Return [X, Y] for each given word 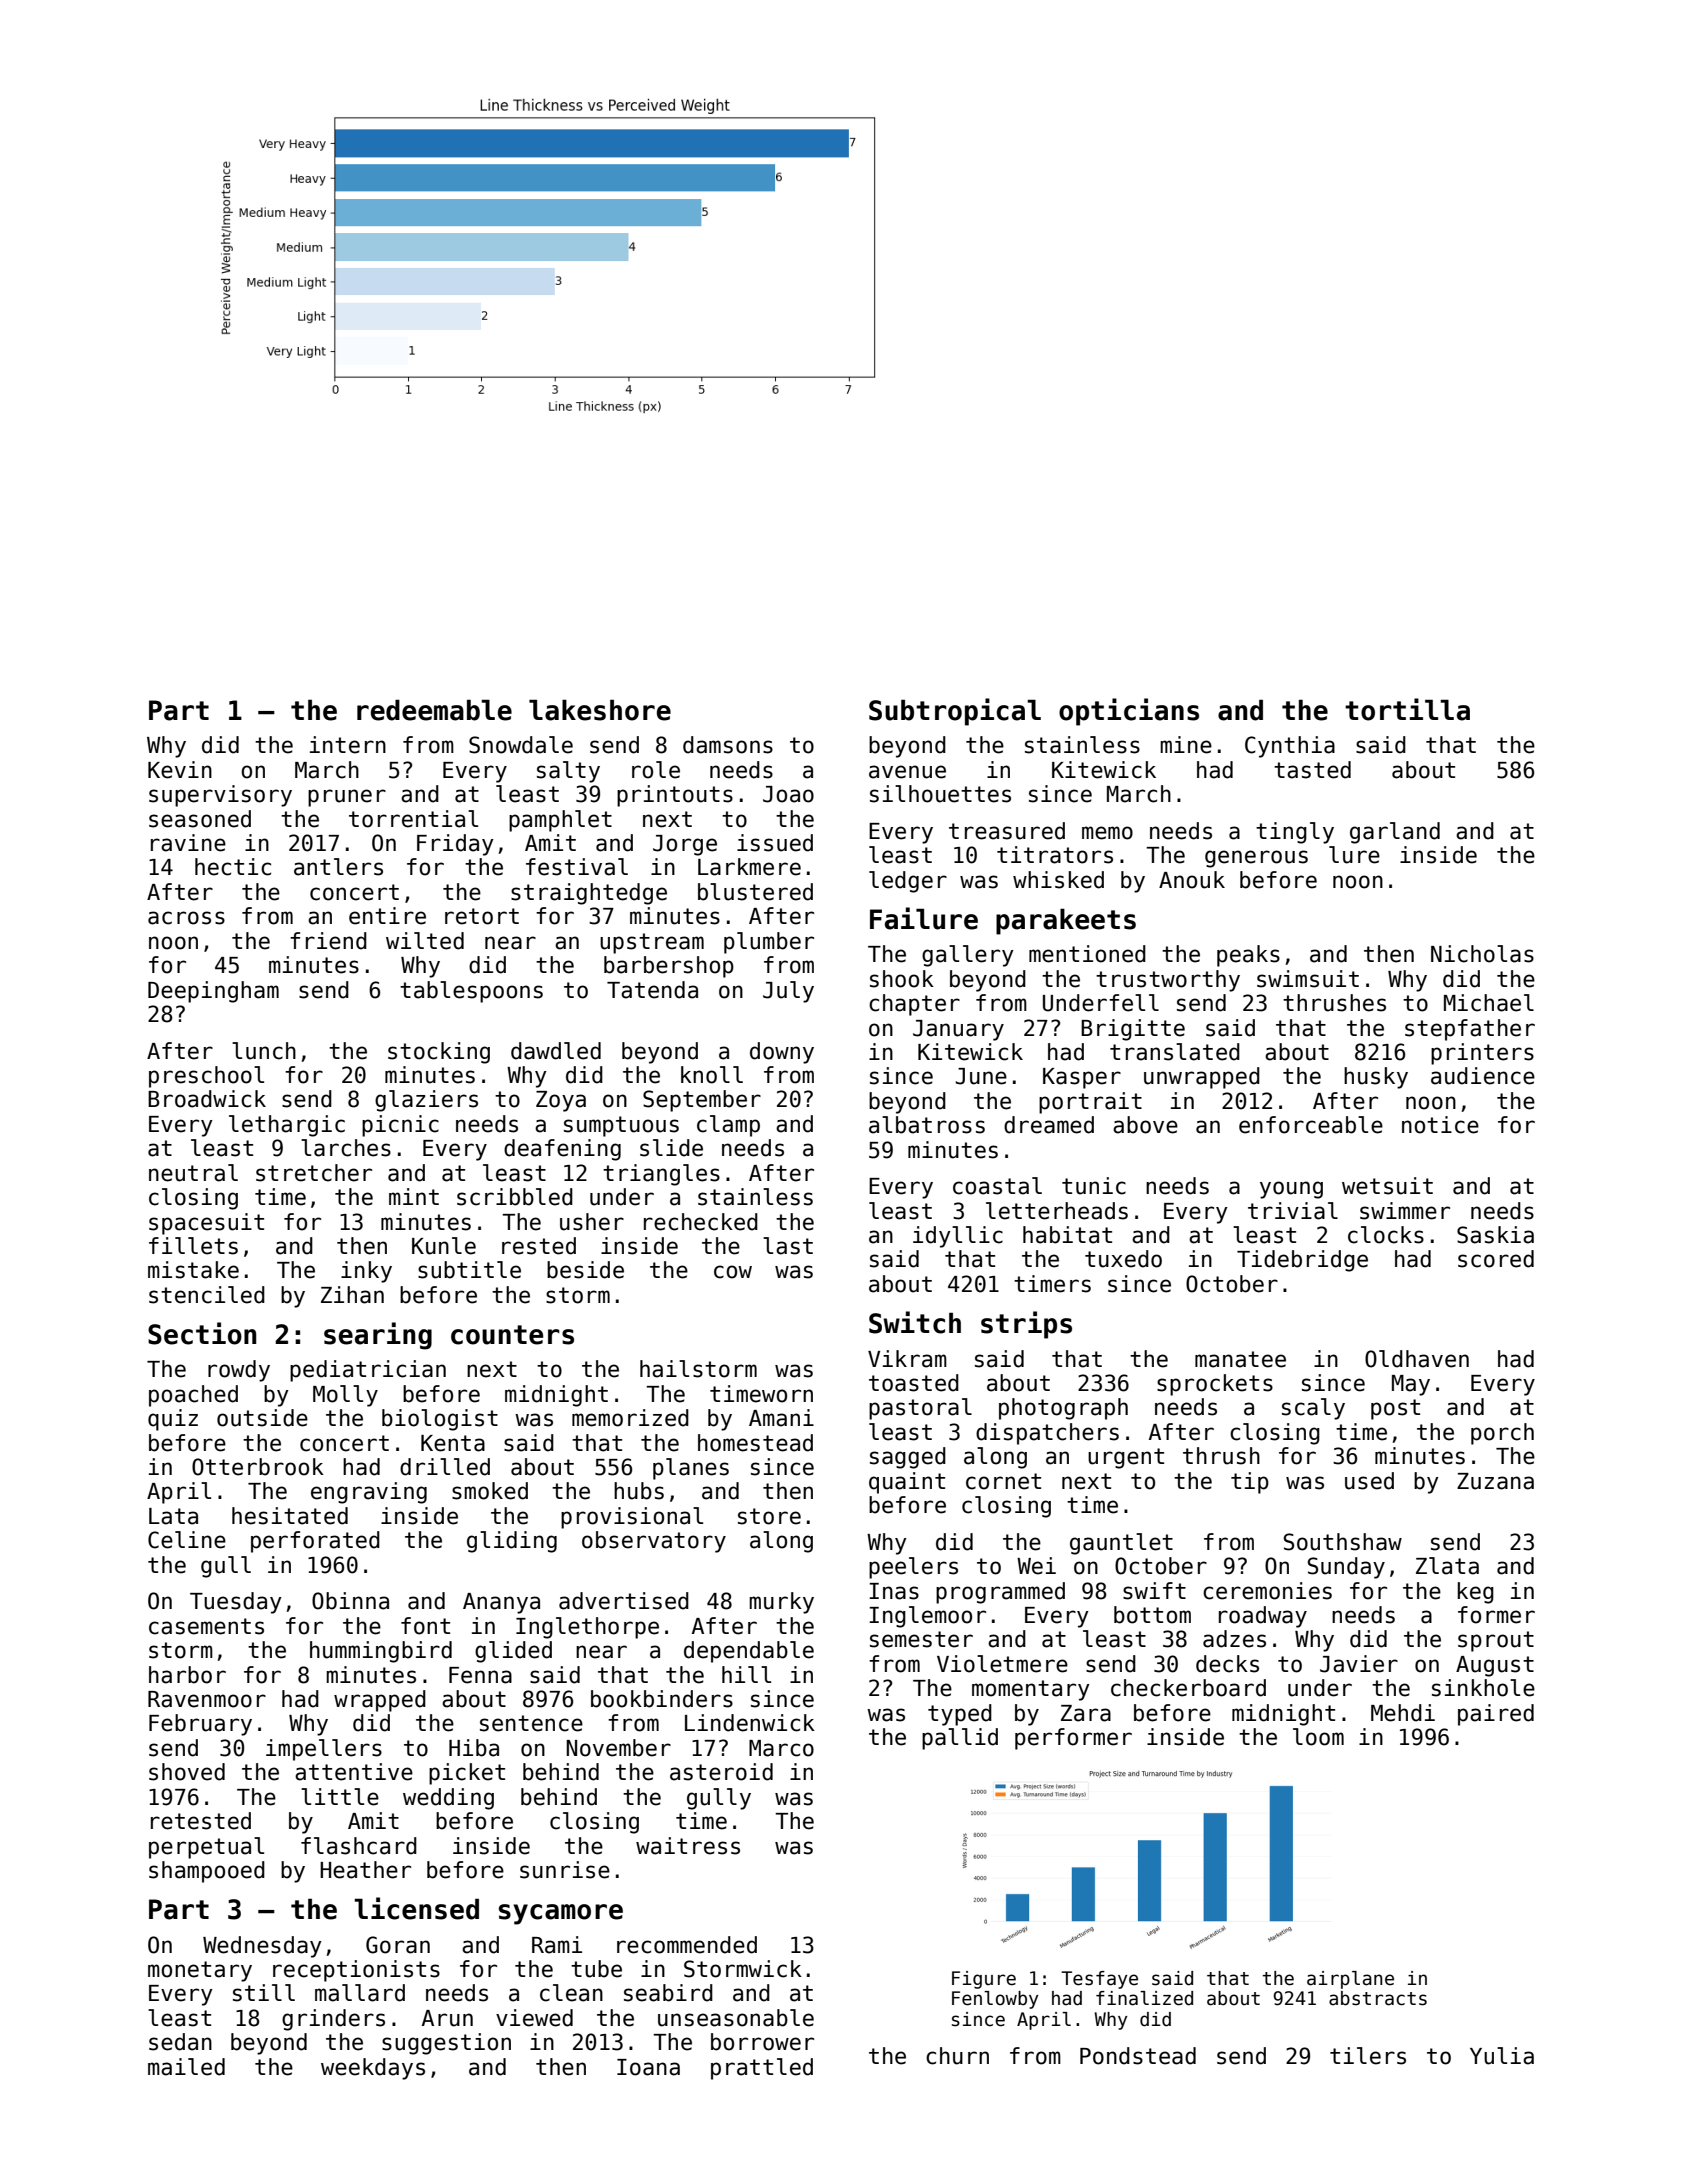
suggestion [446, 2044]
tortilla [1407, 709]
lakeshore [600, 710]
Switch [915, 1322]
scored [1496, 1259]
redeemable [434, 710]
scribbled [515, 1197]
